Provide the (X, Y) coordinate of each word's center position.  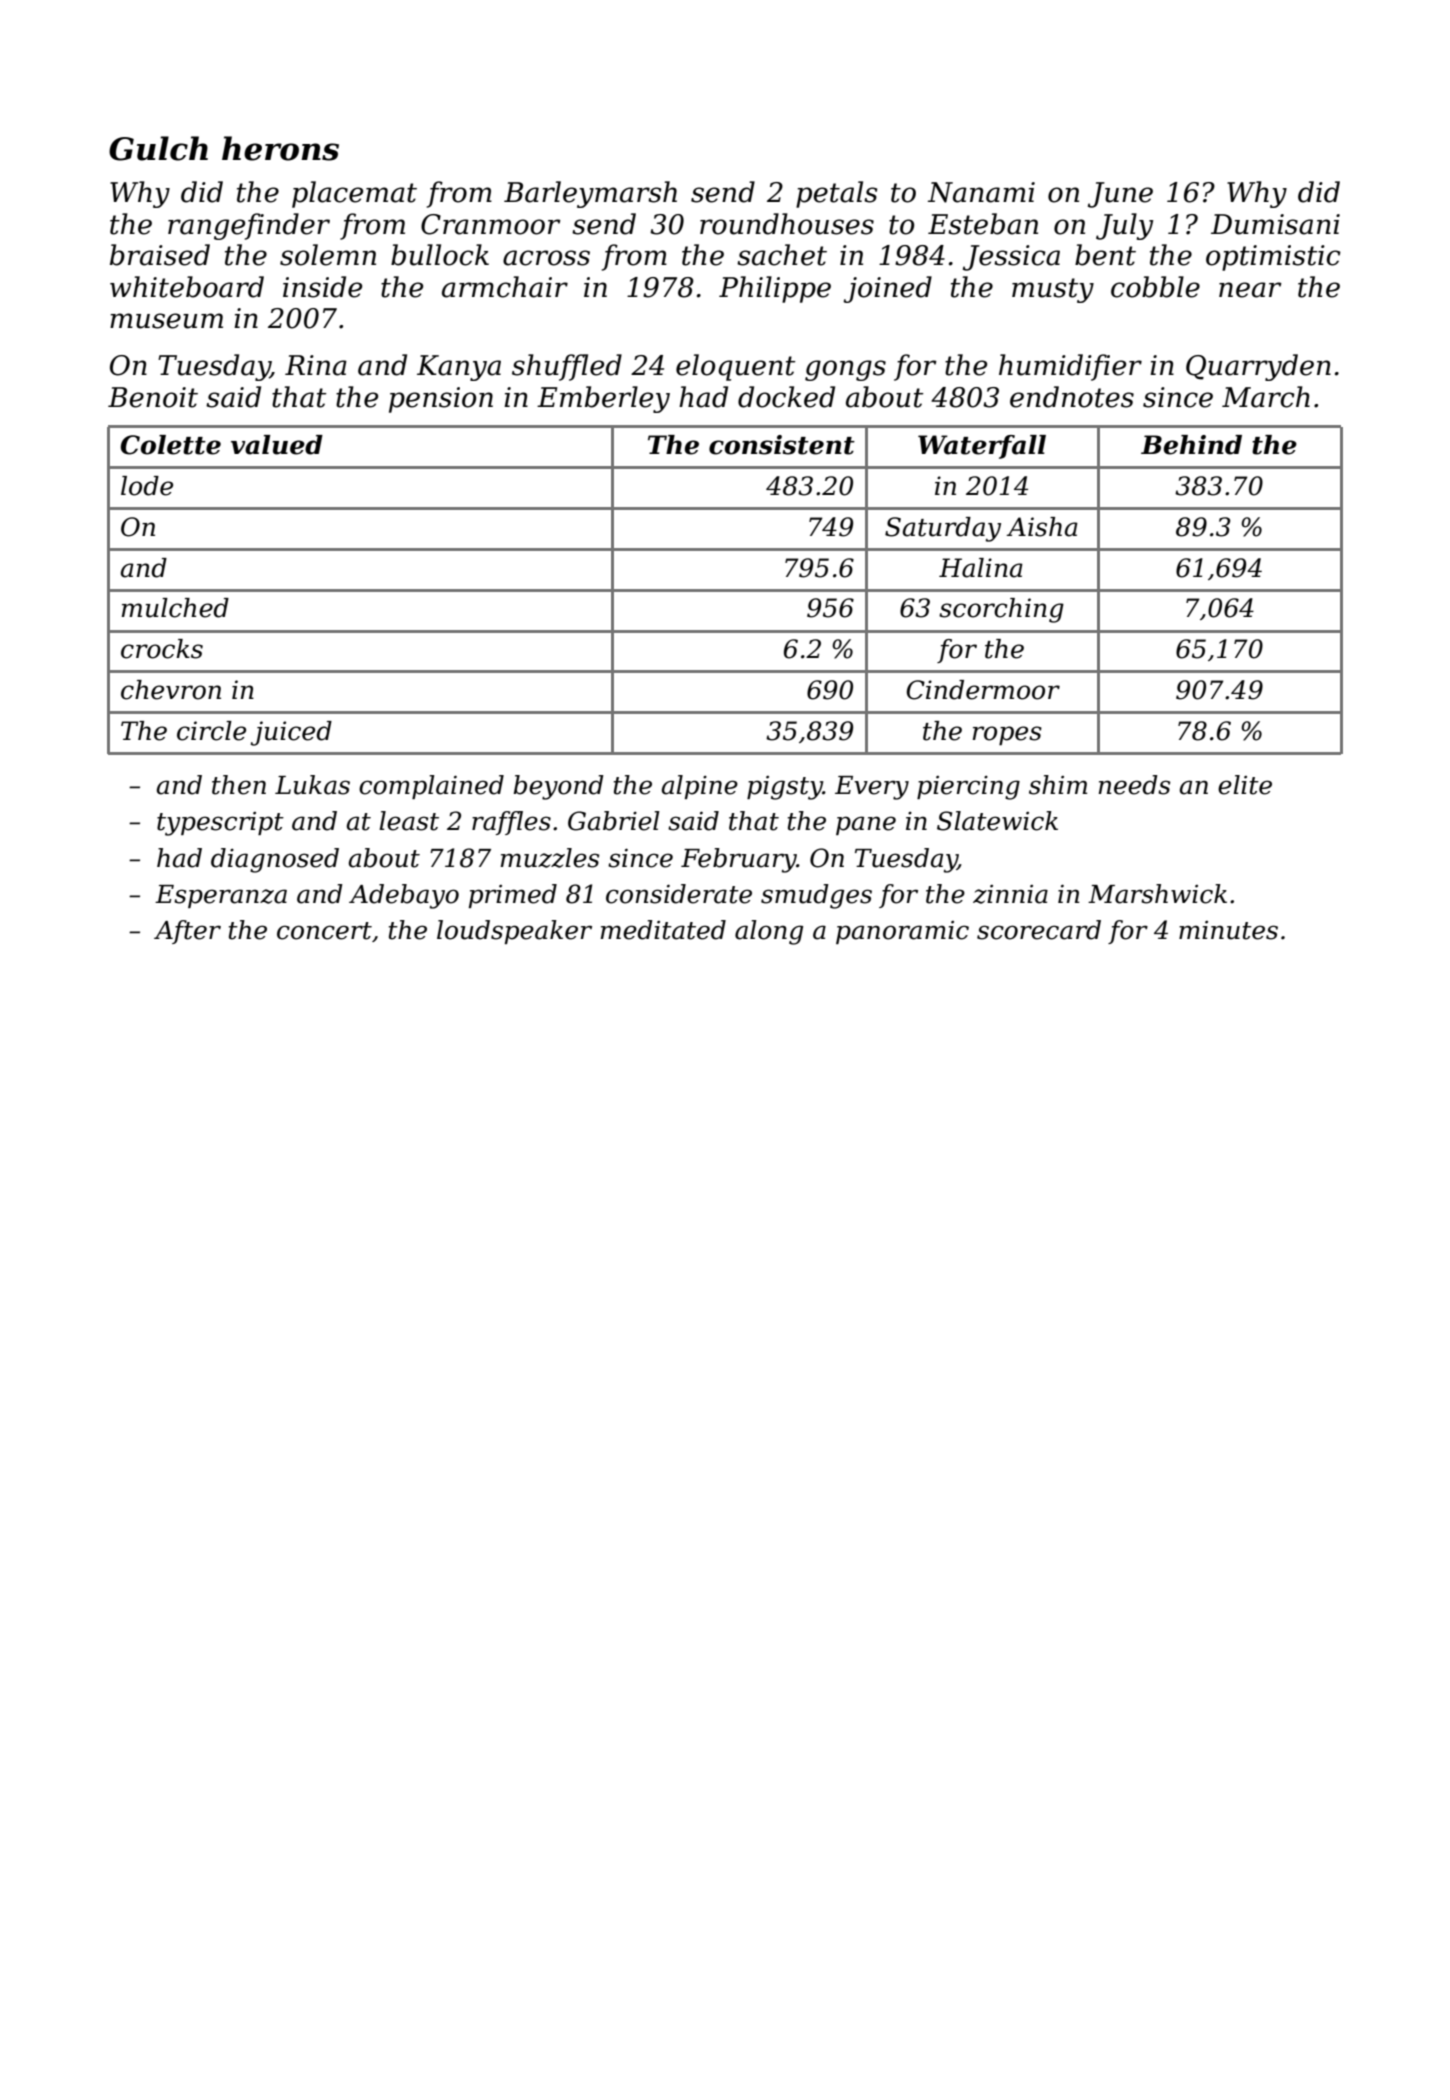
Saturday (943, 529)
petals (836, 194)
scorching (1001, 610)
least (409, 821)
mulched (175, 608)
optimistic (1273, 258)
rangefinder (249, 226)
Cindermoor (983, 690)
